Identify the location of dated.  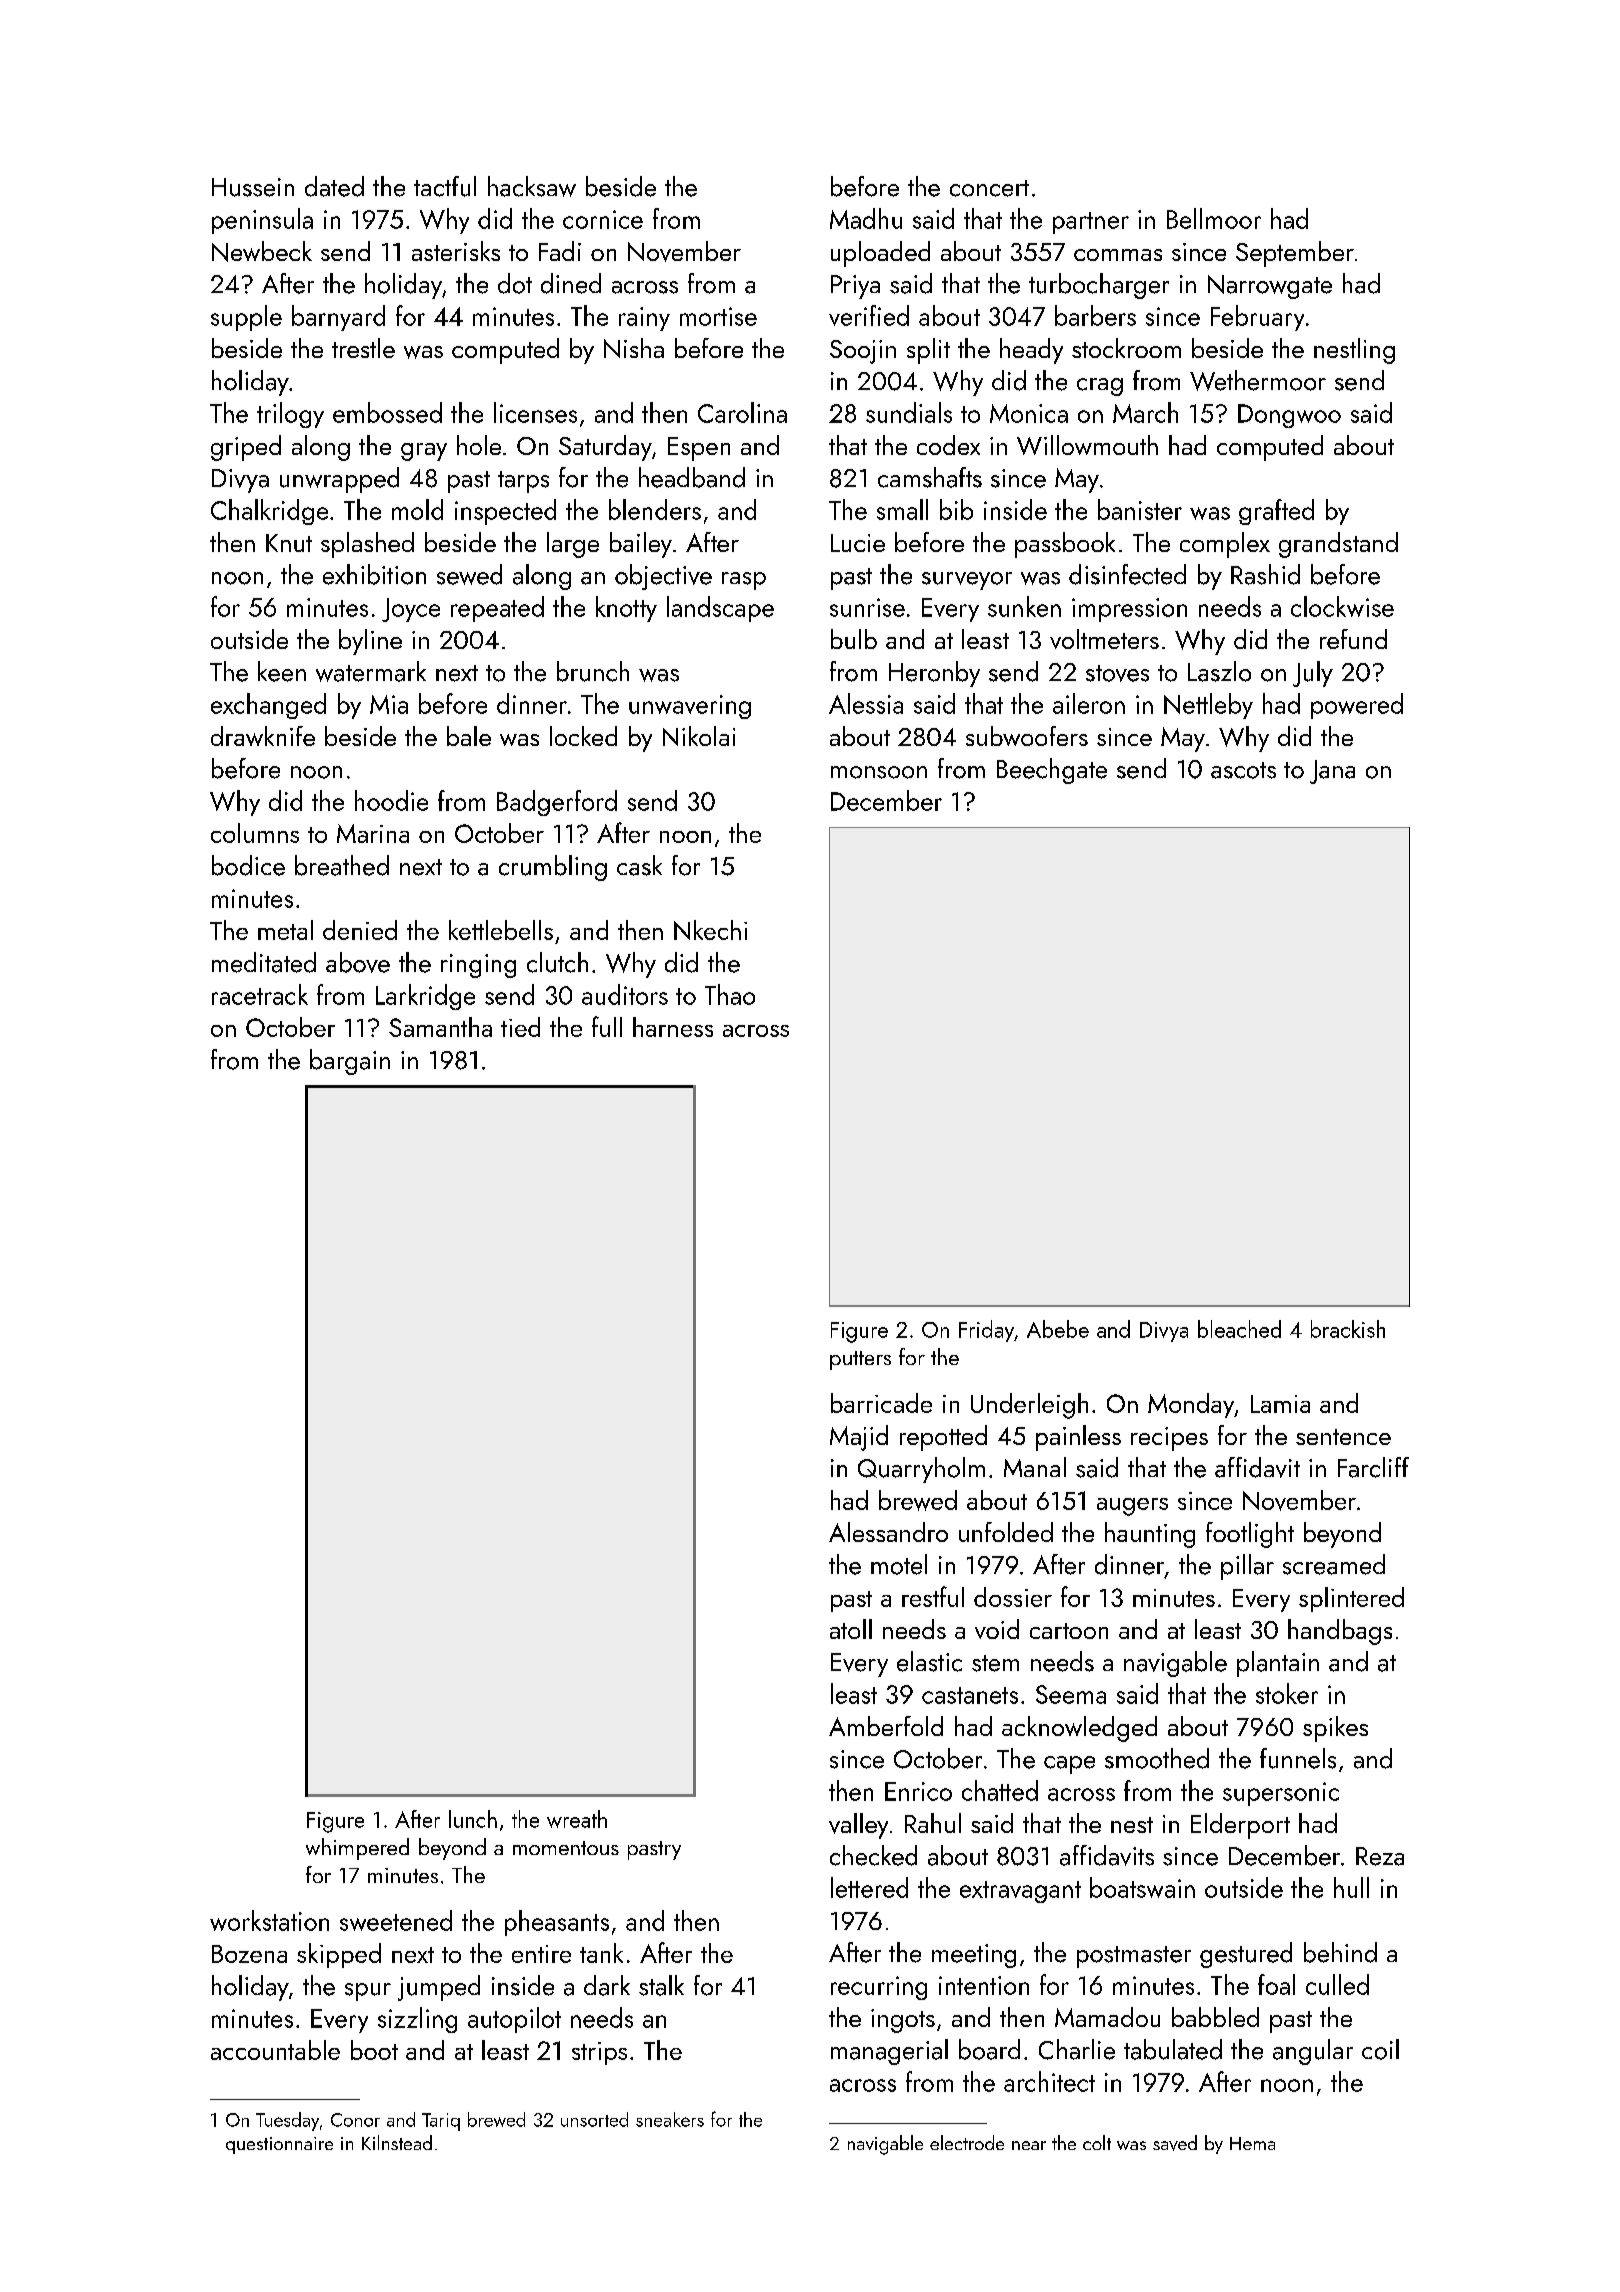
(334, 186).
